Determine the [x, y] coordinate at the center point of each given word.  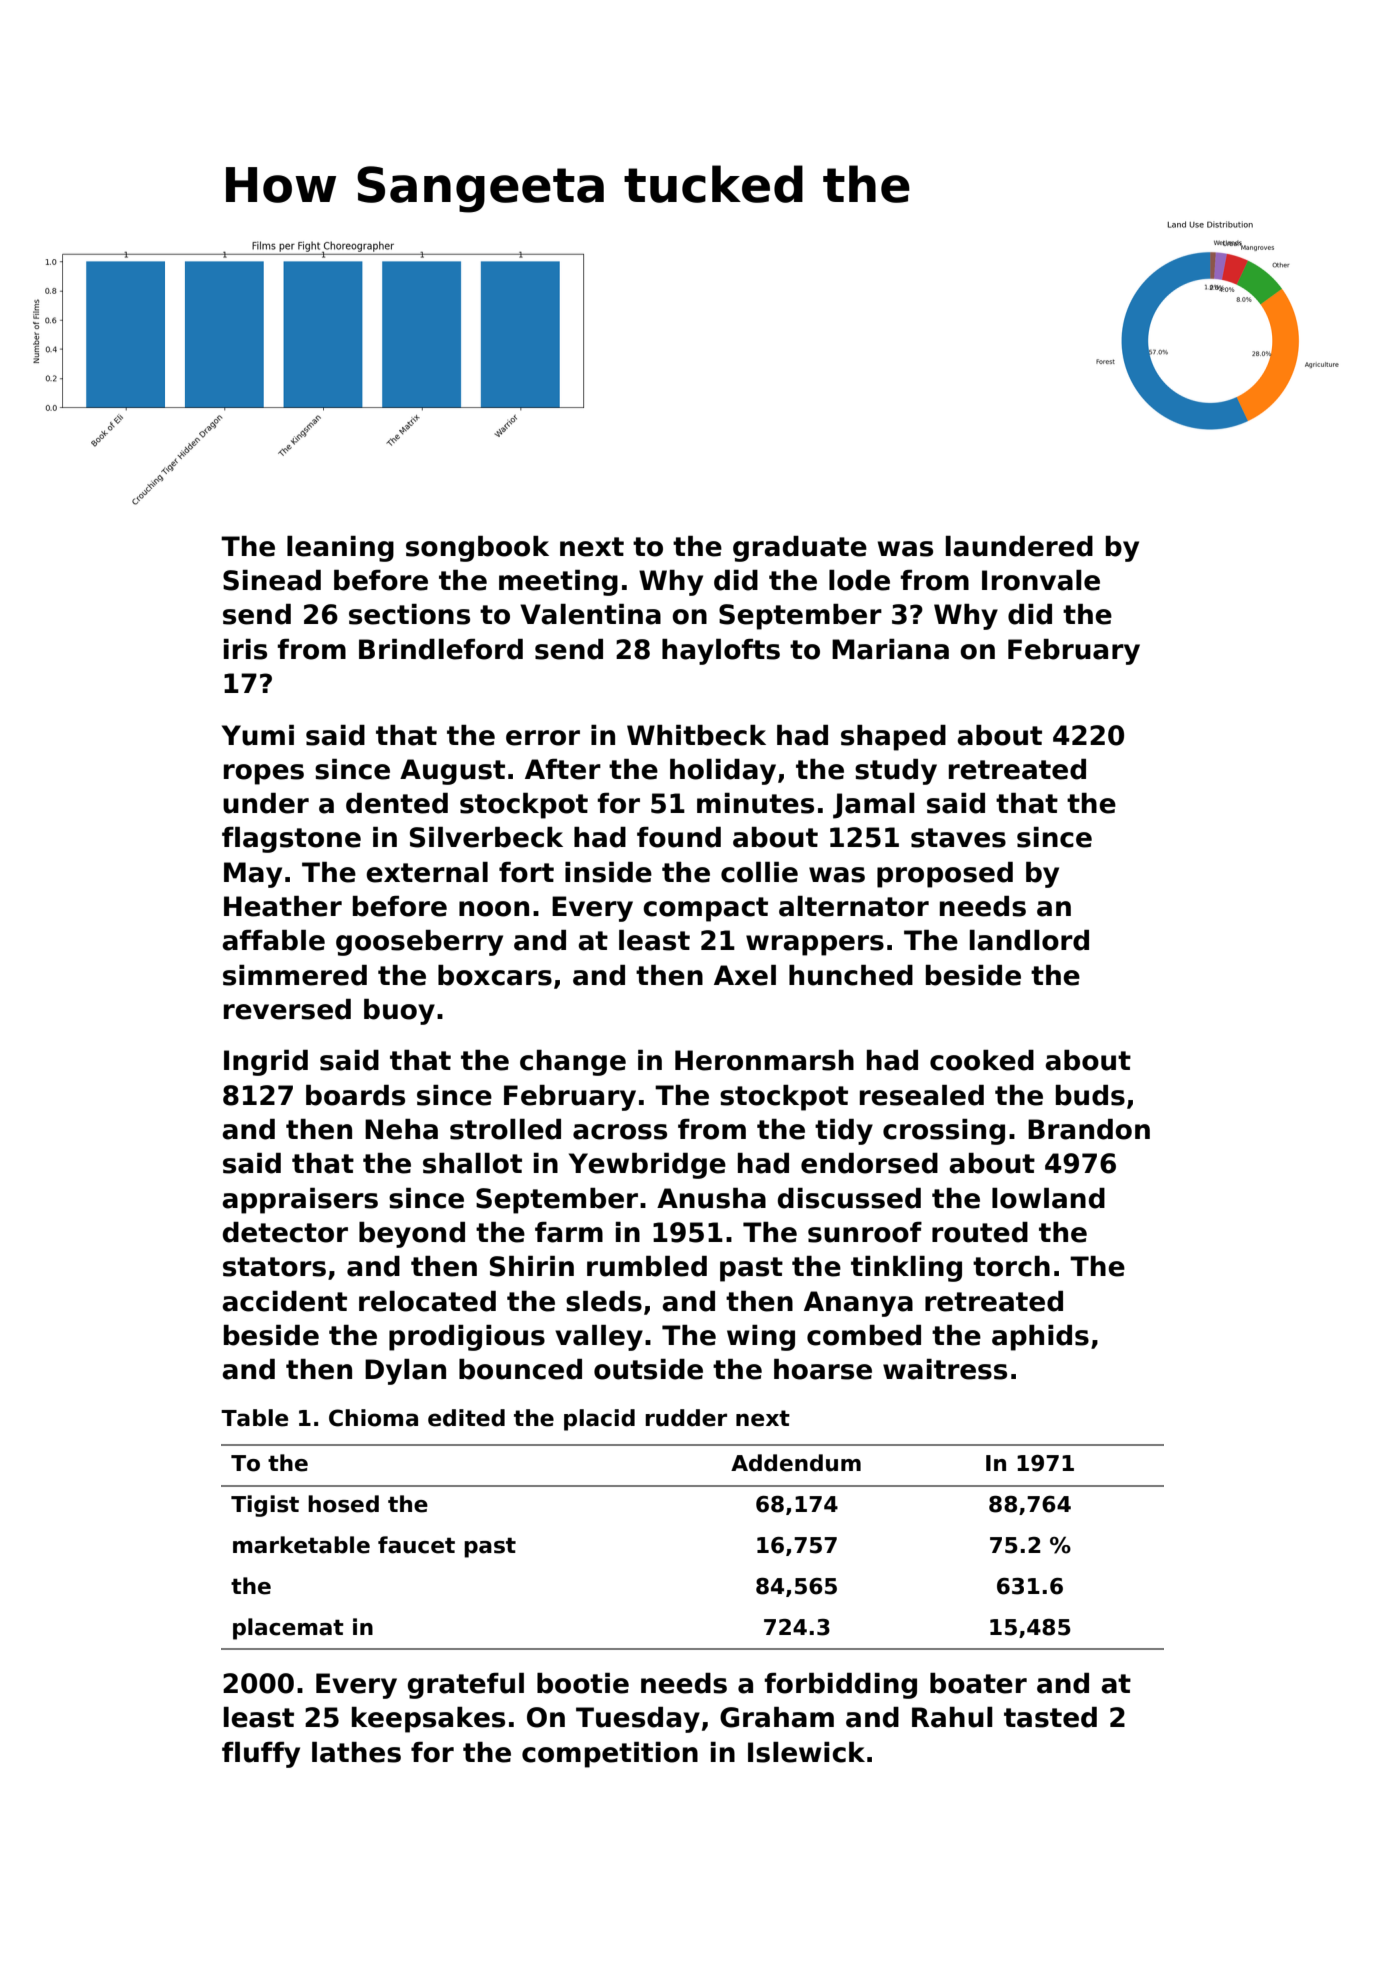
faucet [416, 1545]
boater [978, 1683]
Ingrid [266, 1063]
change [573, 1063]
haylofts [721, 652]
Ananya [858, 1304]
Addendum [796, 1463]
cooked [982, 1060]
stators [274, 1267]
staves [958, 838]
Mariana [890, 649]
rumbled [647, 1266]
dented [397, 803]
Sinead [272, 580]
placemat [288, 1629]
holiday [723, 772]
